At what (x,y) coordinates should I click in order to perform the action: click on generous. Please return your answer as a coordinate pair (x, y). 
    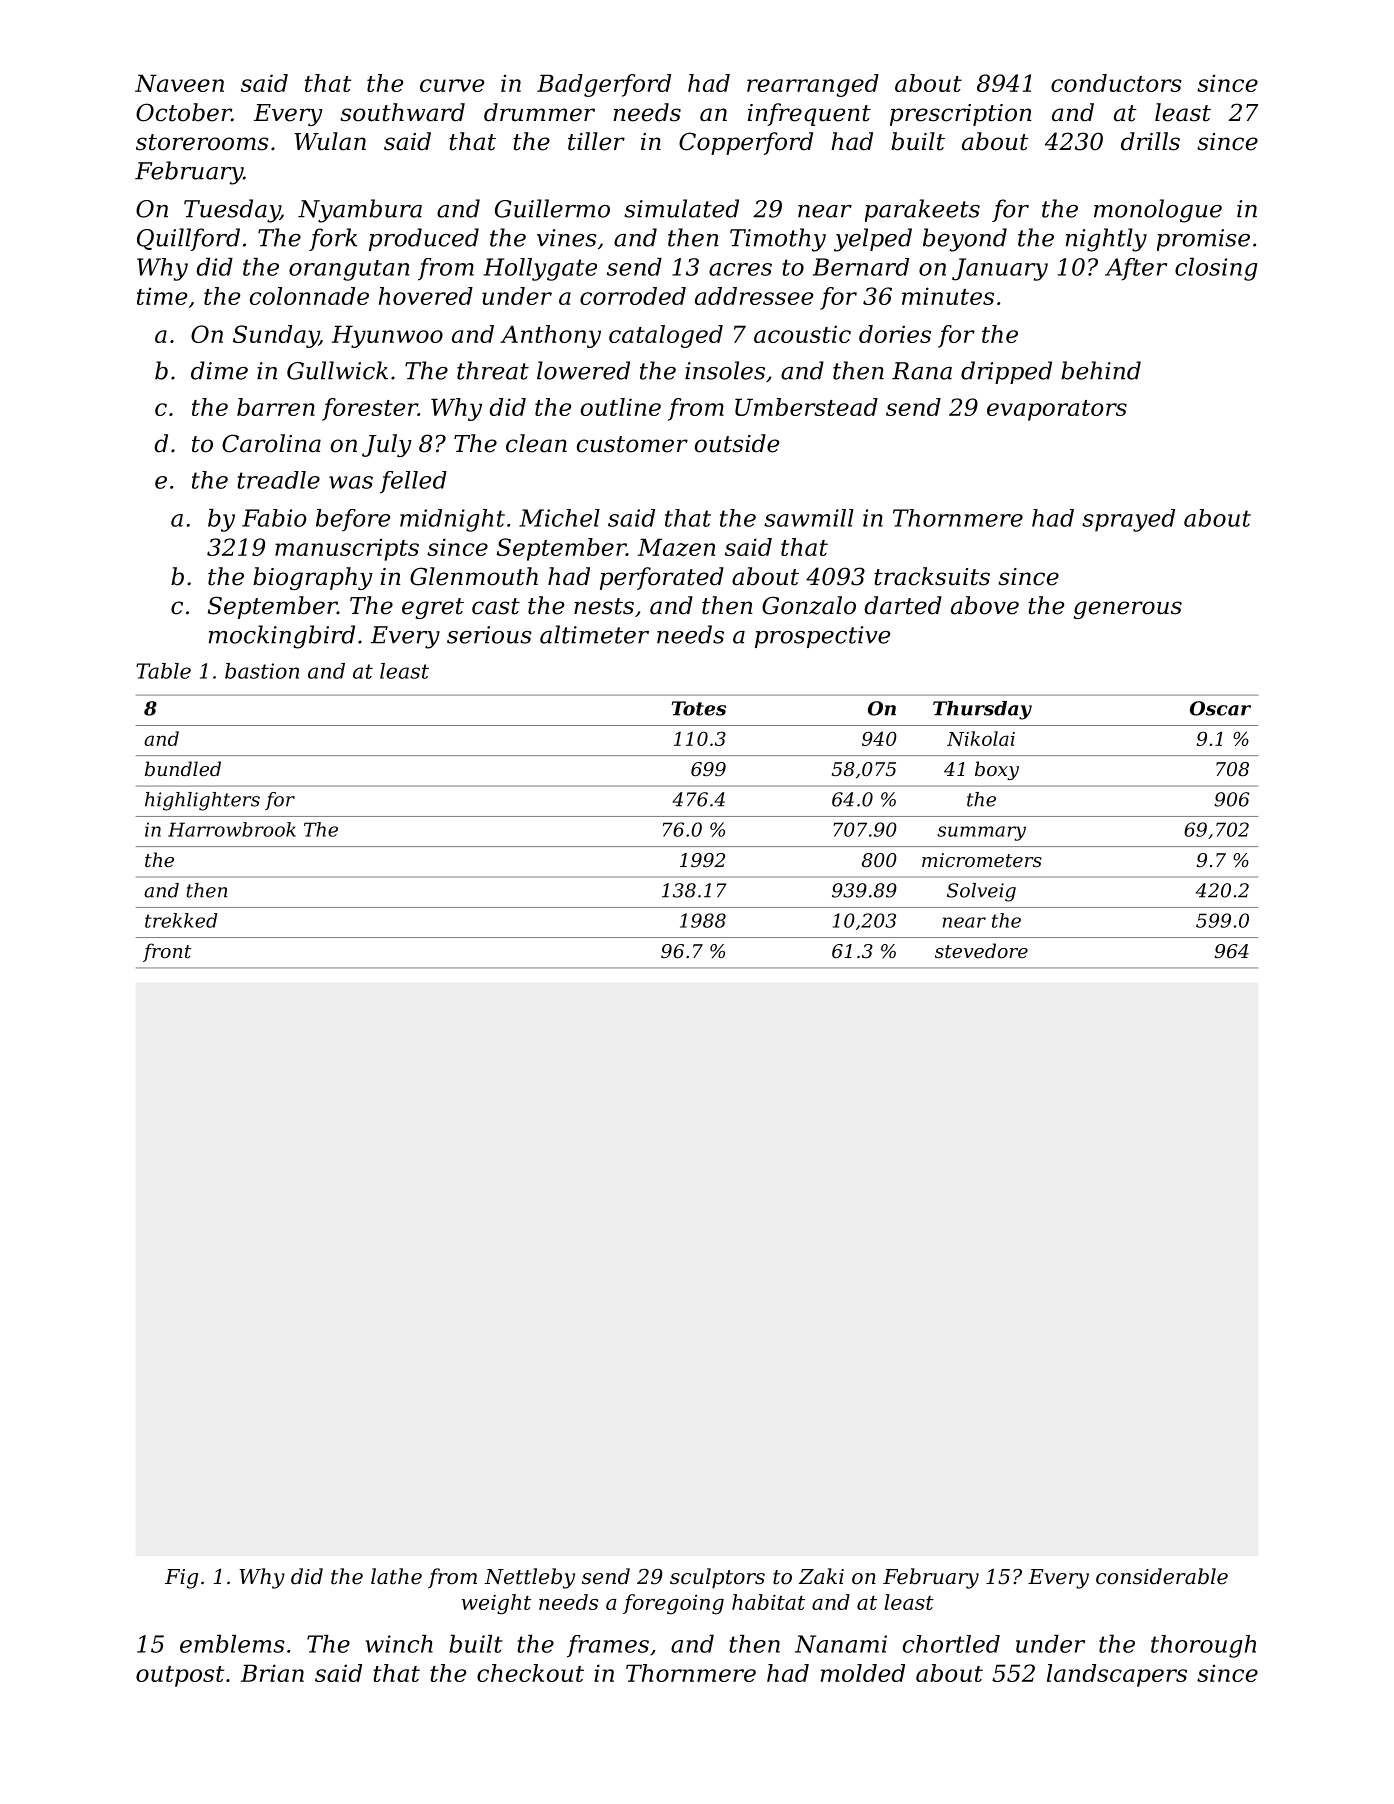
    Looking at the image, I should click on (1127, 610).
